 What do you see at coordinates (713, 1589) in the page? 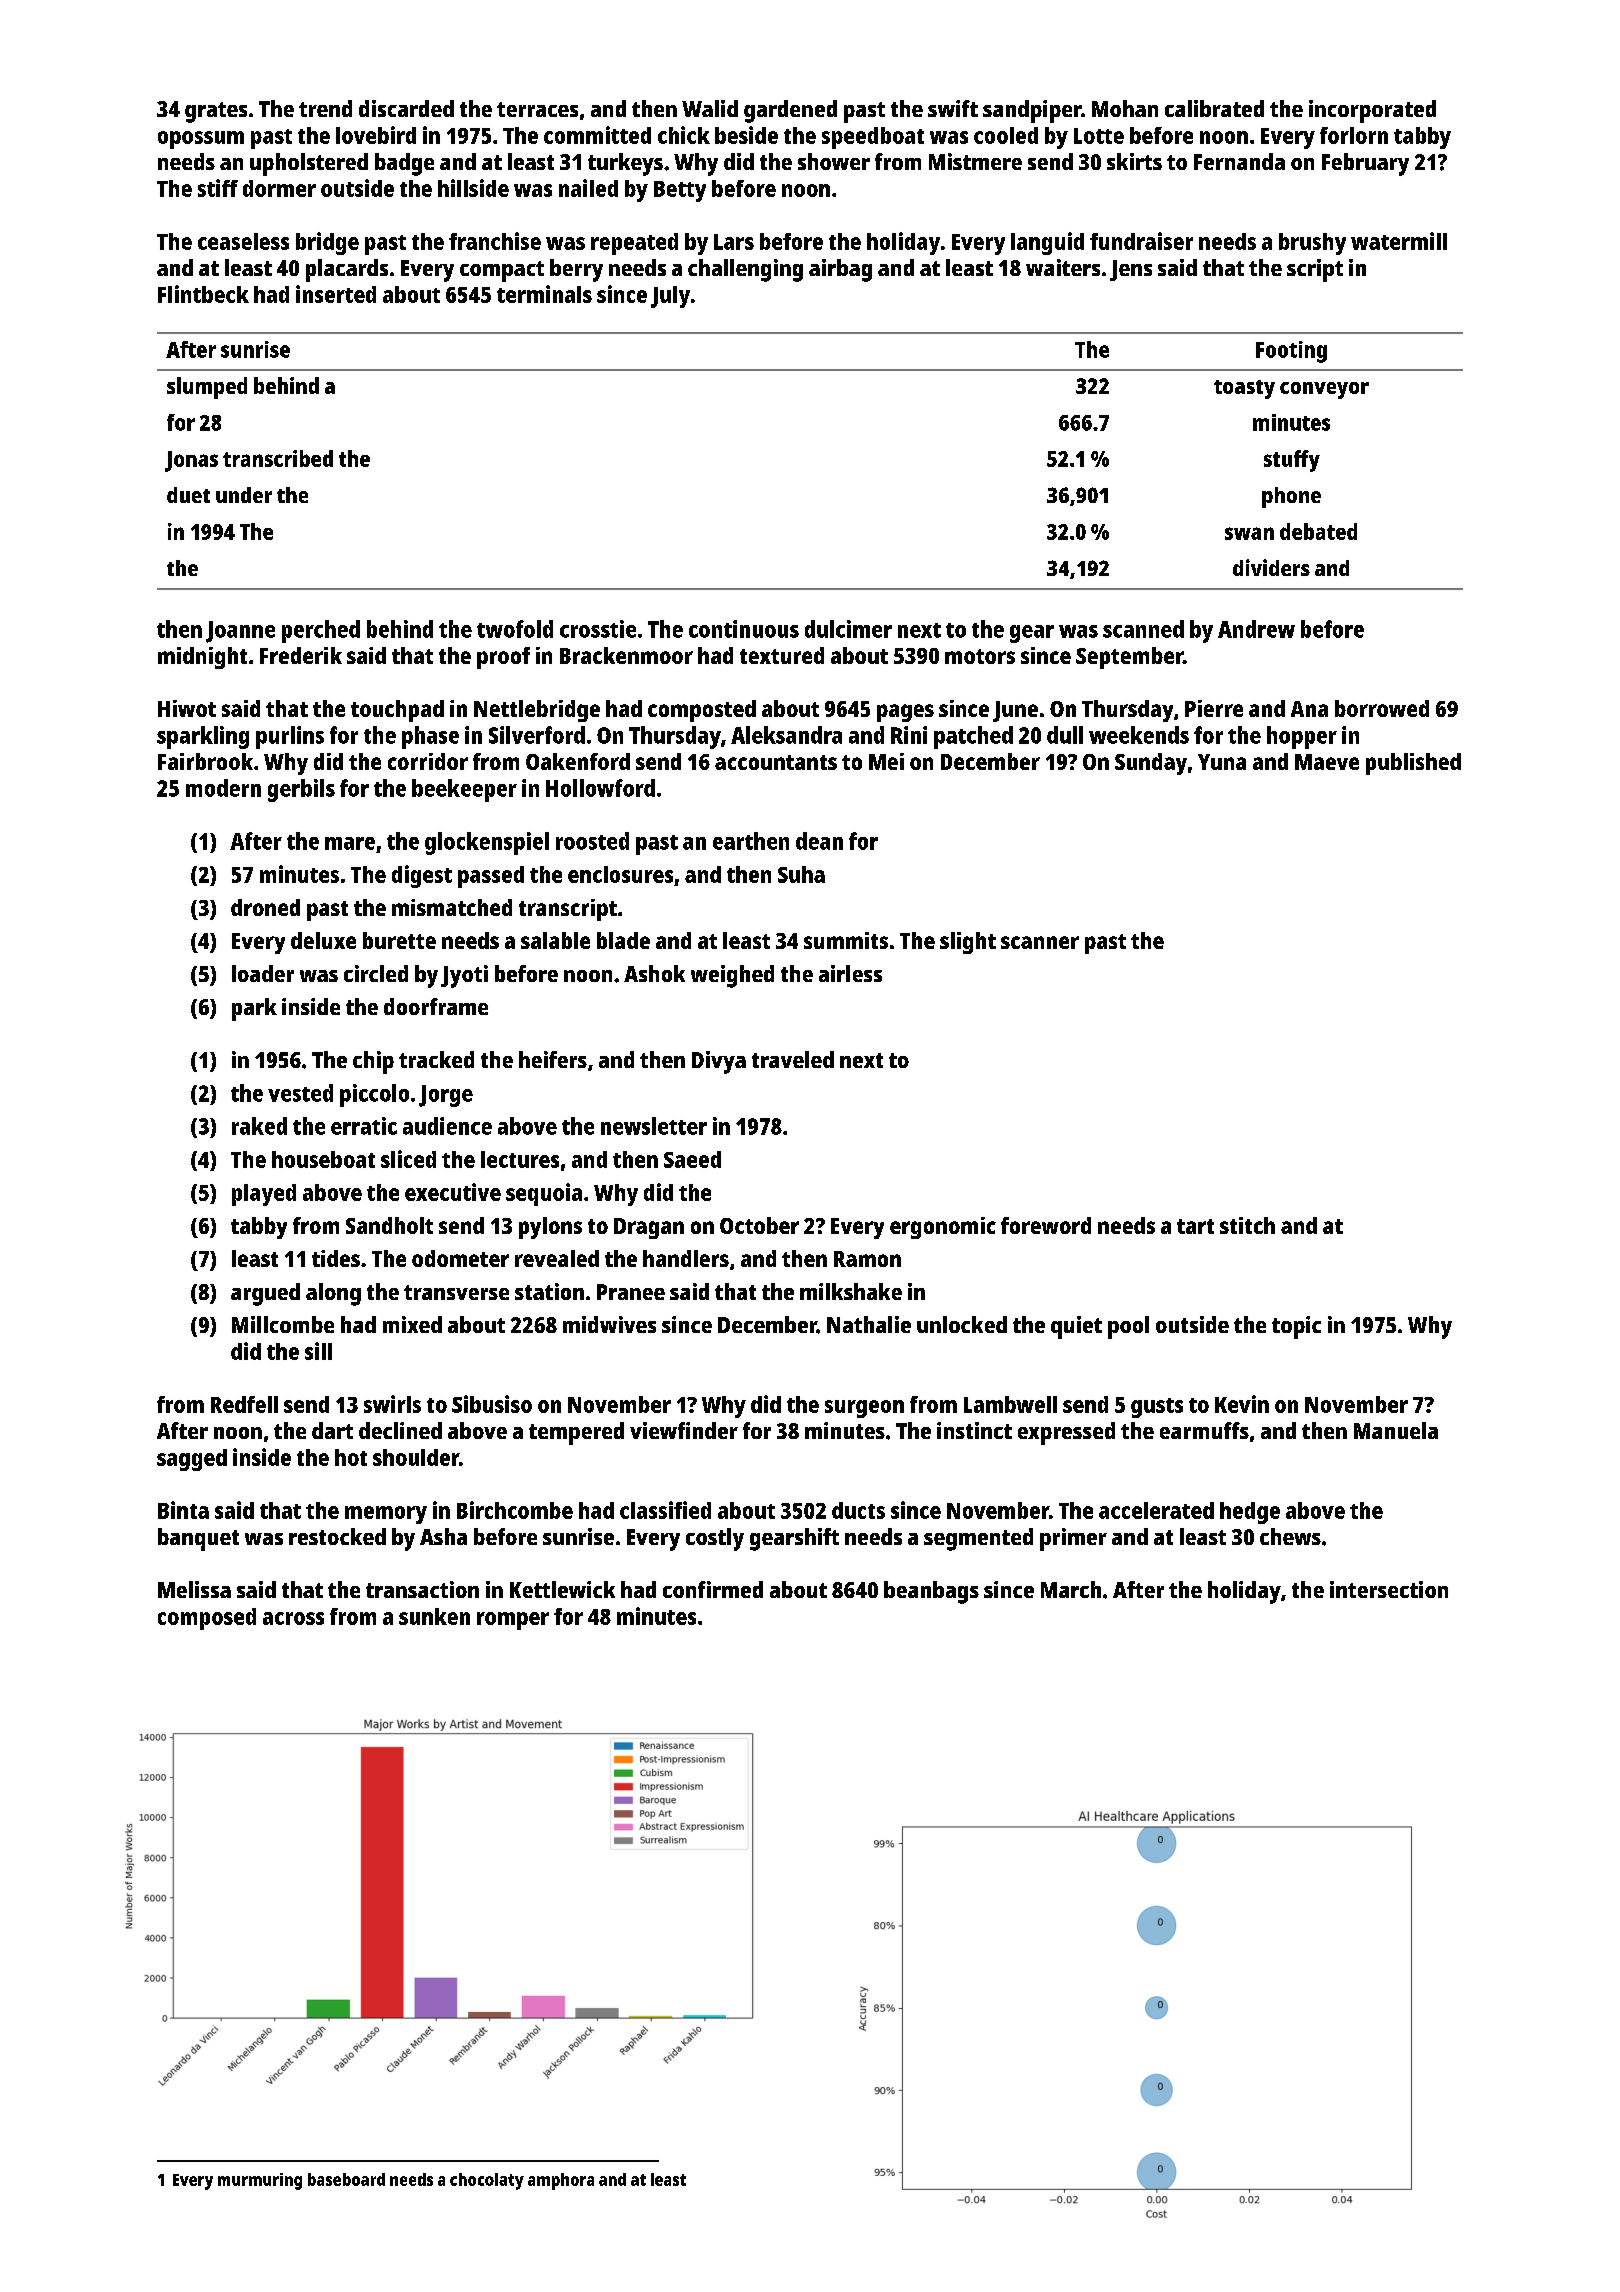
I see `confirmed` at bounding box center [713, 1589].
